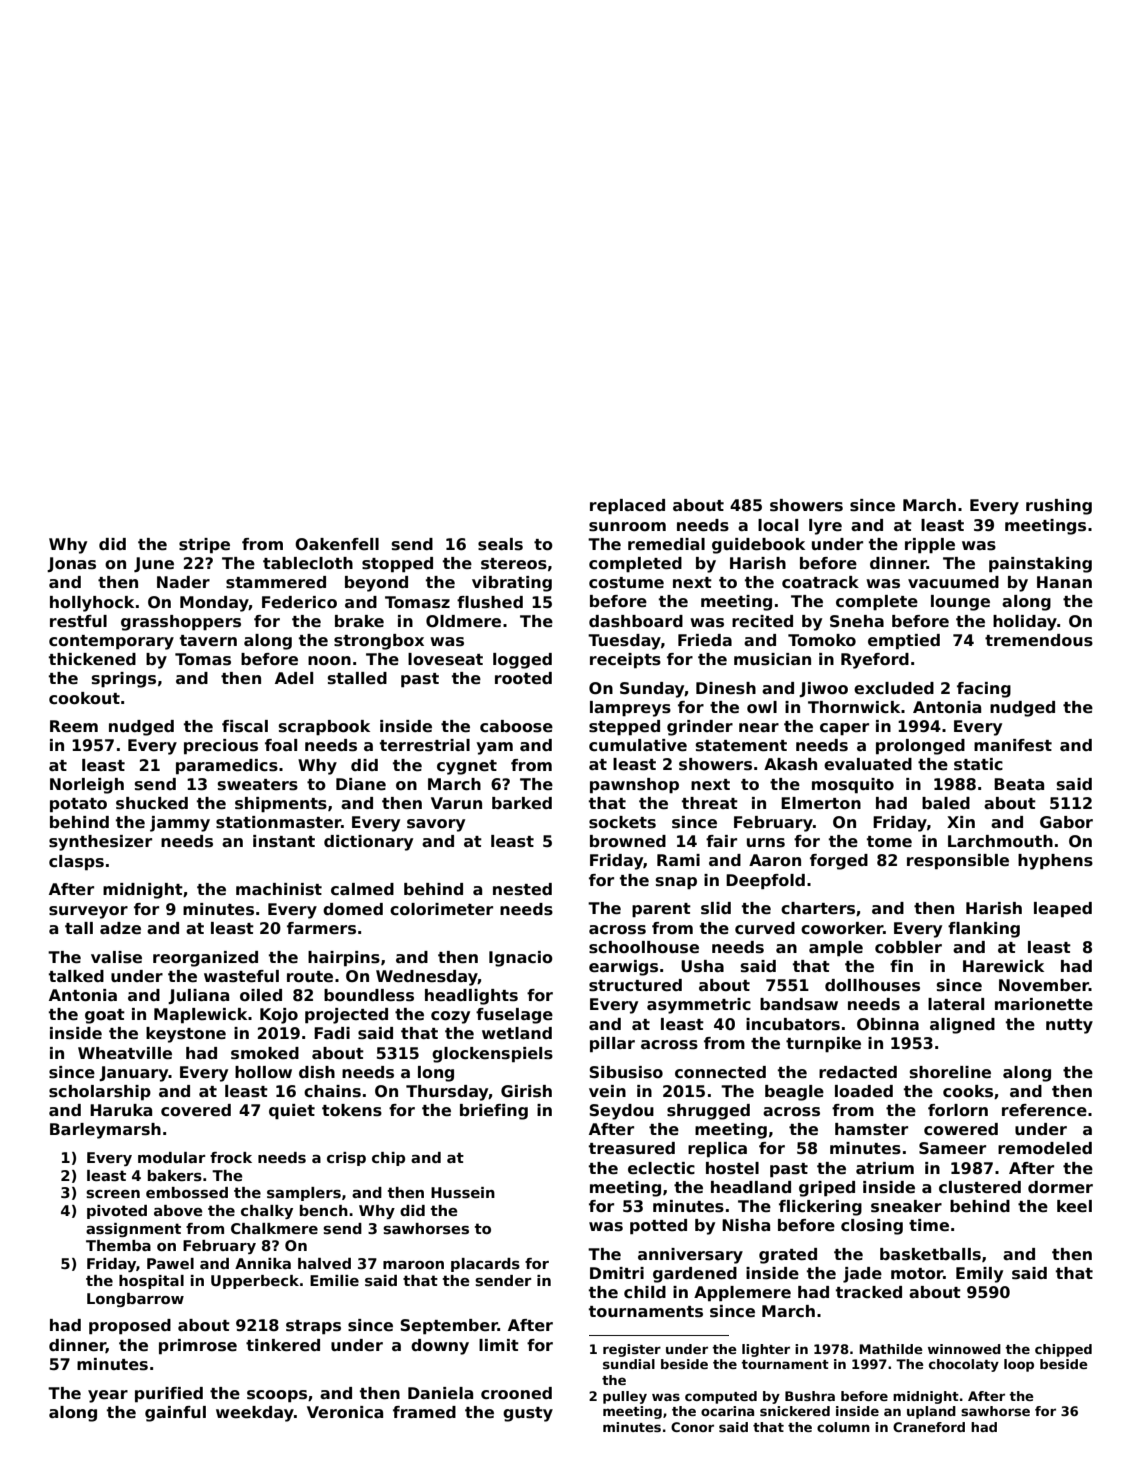  I want to click on lounge, so click(960, 603).
